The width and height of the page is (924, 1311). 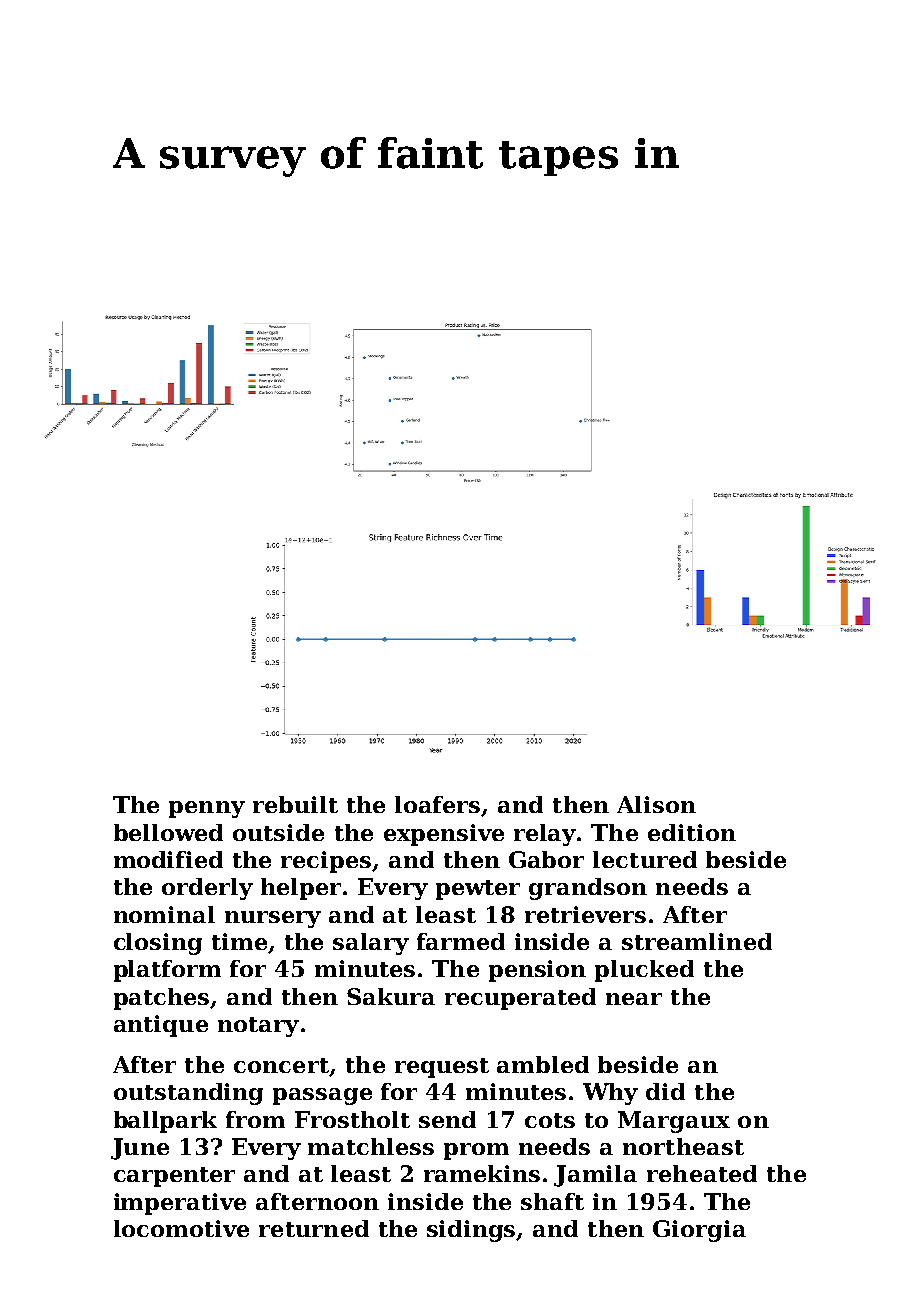 What do you see at coordinates (164, 914) in the page?
I see `nominal` at bounding box center [164, 914].
